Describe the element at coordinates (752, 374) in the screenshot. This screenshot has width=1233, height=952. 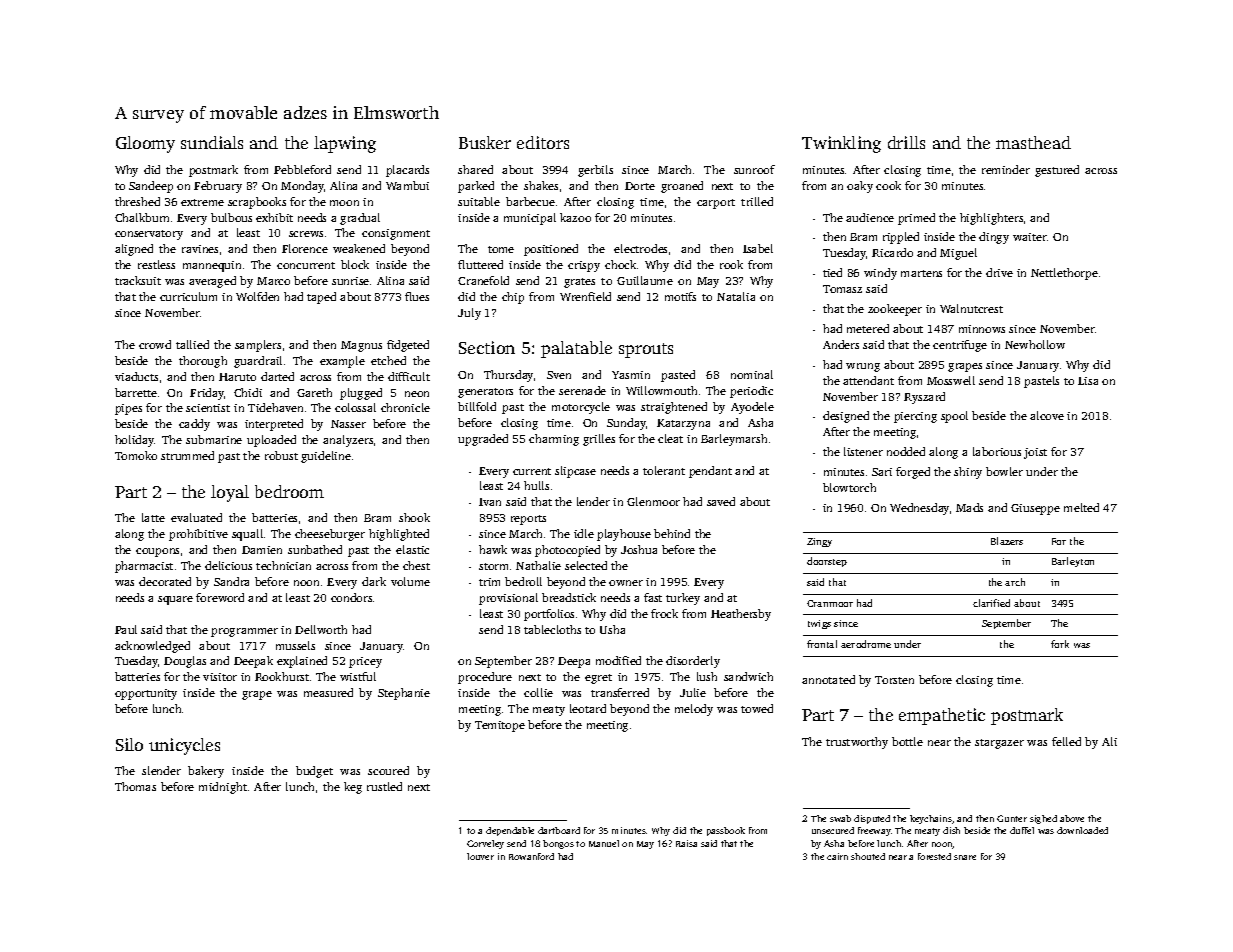
I see `nominal` at that location.
